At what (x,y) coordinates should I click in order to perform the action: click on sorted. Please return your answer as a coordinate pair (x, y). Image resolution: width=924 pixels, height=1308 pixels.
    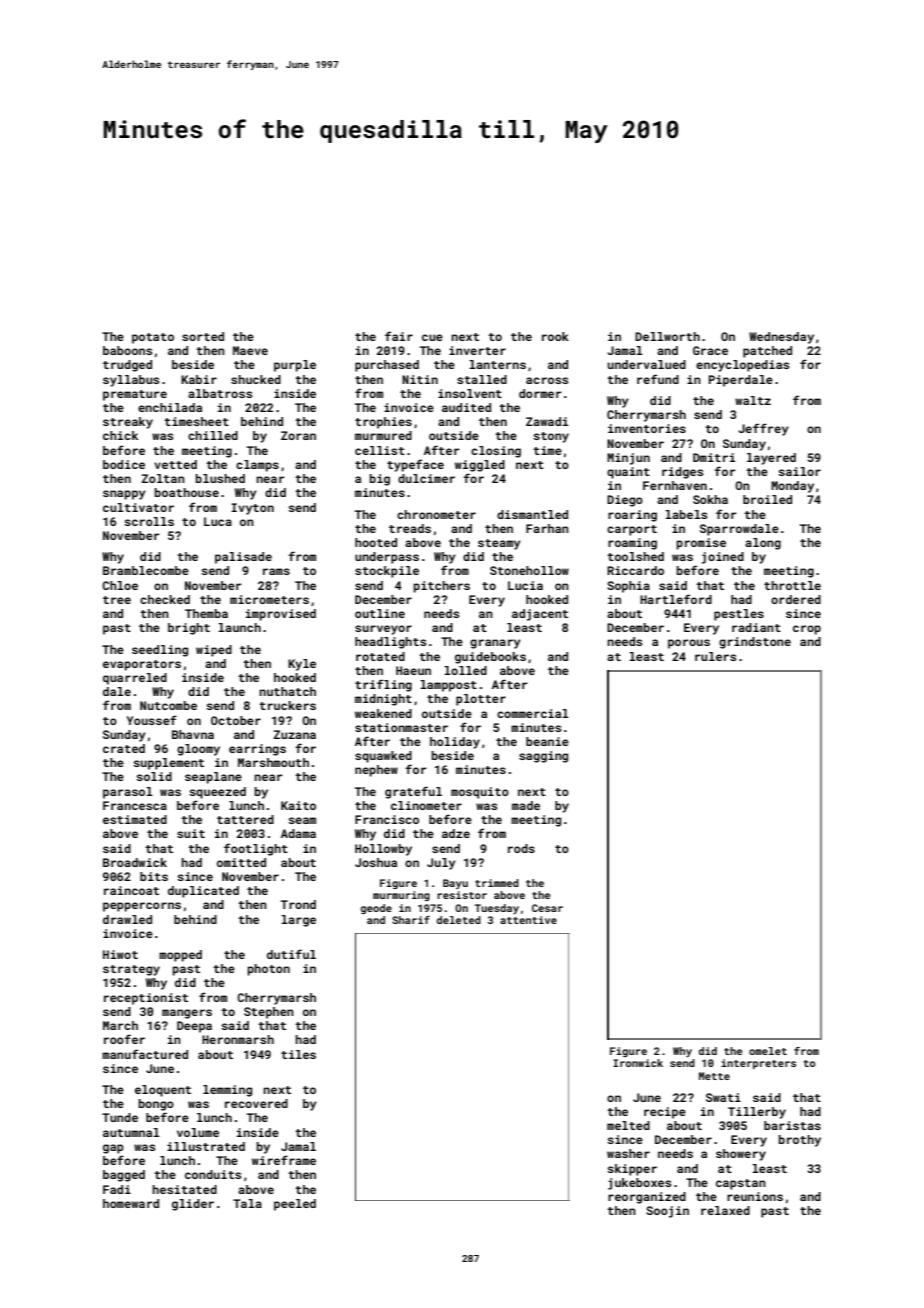
    Looking at the image, I should click on (203, 336).
